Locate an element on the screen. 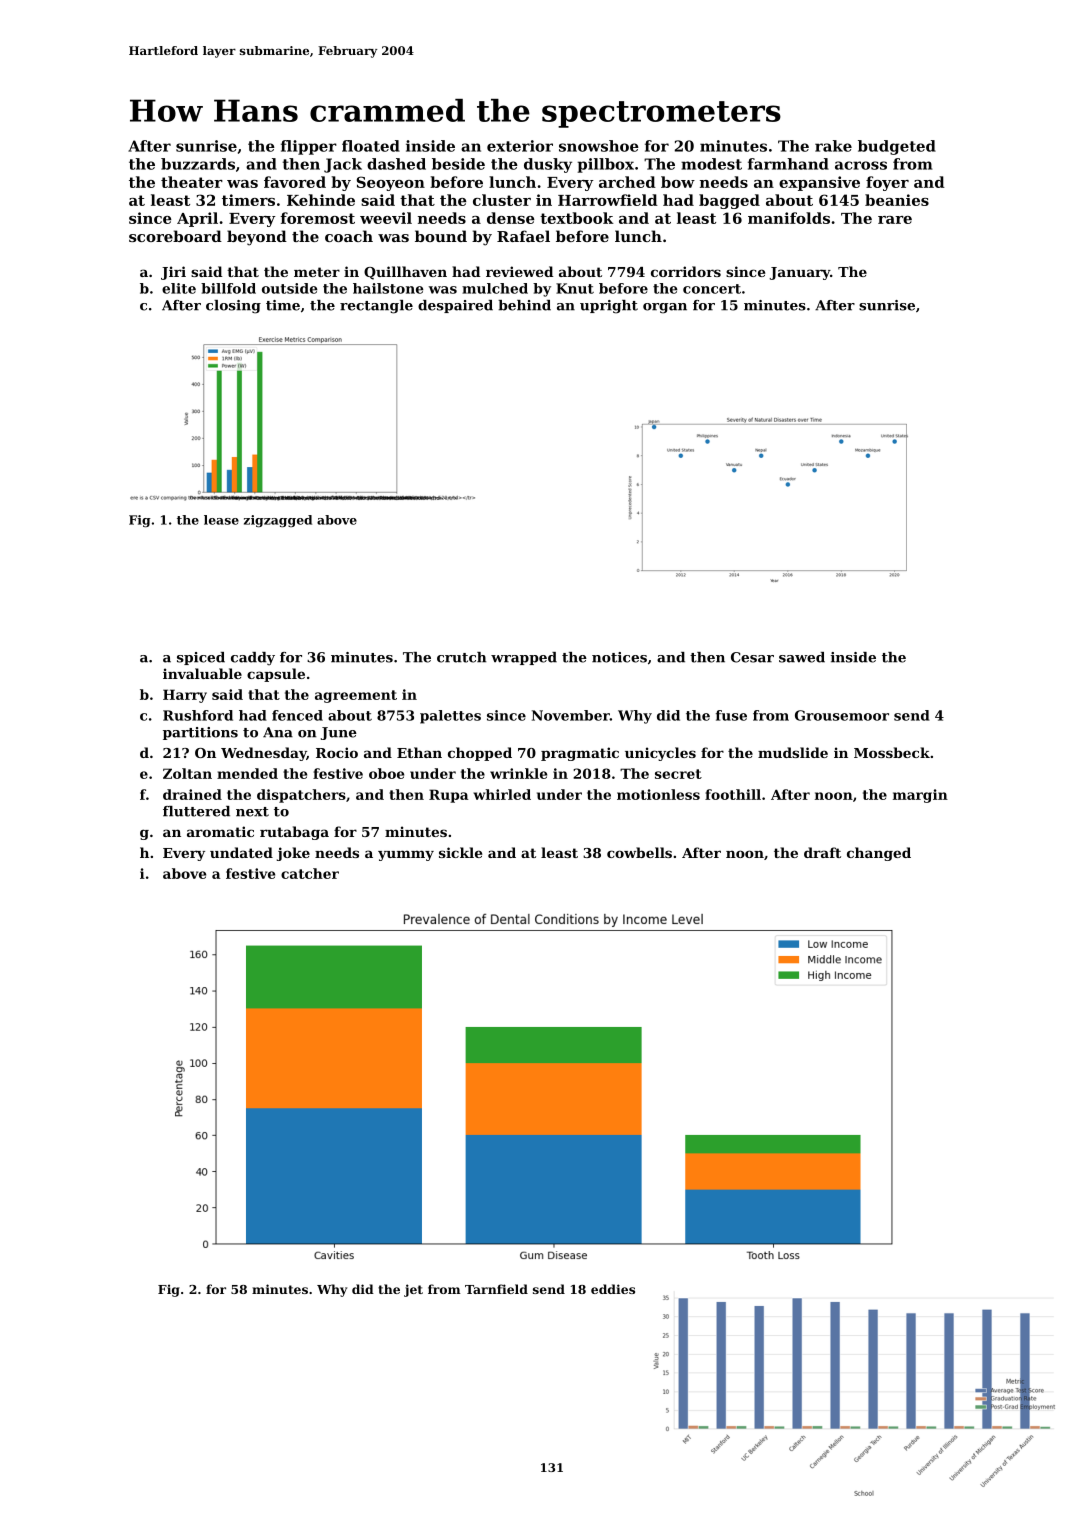 The image size is (1079, 1526). Tarnfield is located at coordinates (496, 1289).
